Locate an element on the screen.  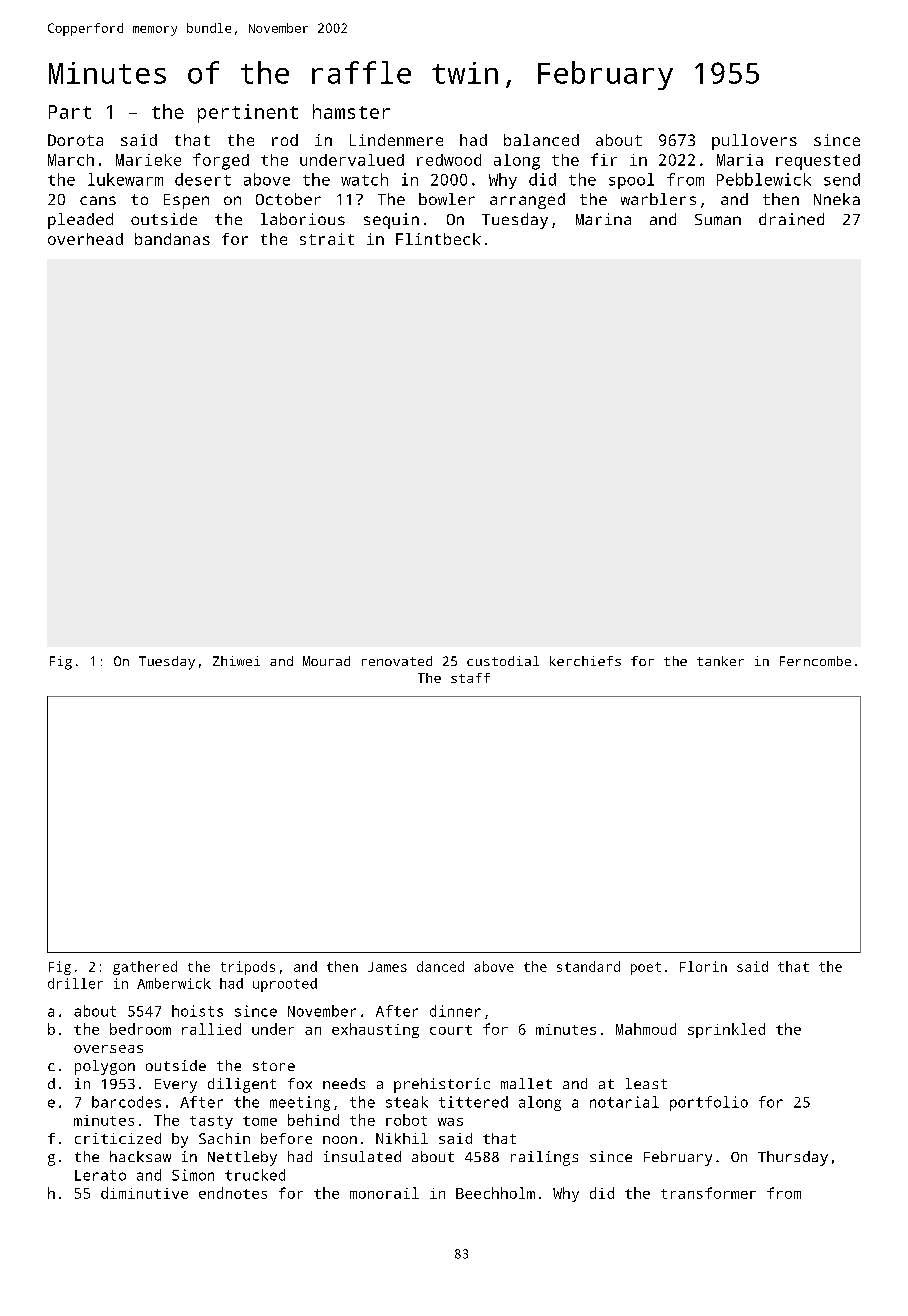
tittered is located at coordinates (473, 1102).
